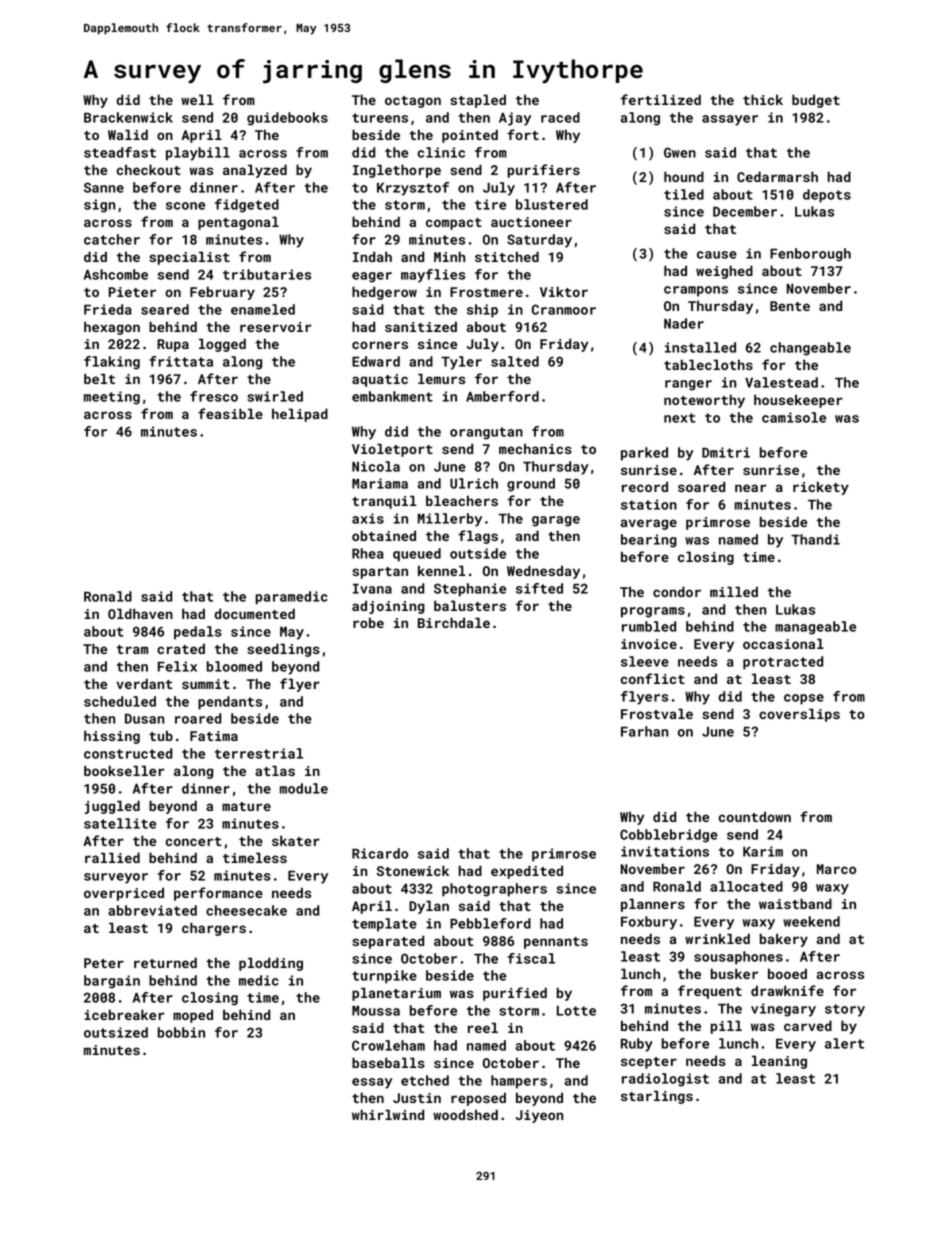 The height and width of the screenshot is (1233, 952). Describe the element at coordinates (230, 413) in the screenshot. I see `feasible` at that location.
